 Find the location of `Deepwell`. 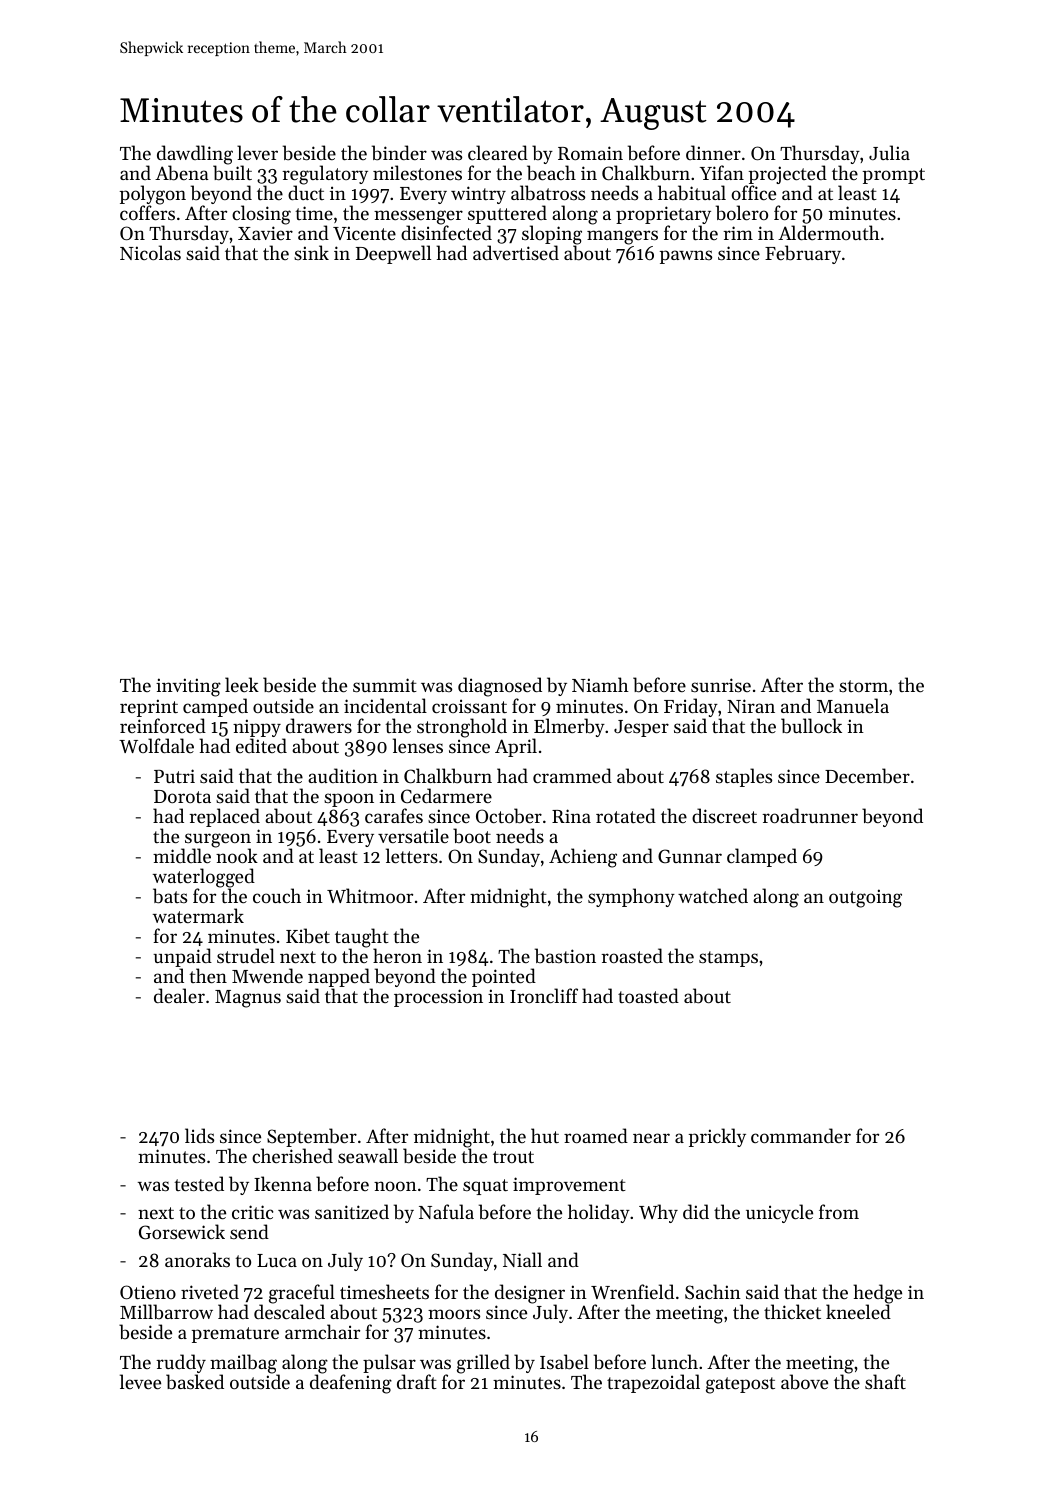

Deepwell is located at coordinates (393, 254).
